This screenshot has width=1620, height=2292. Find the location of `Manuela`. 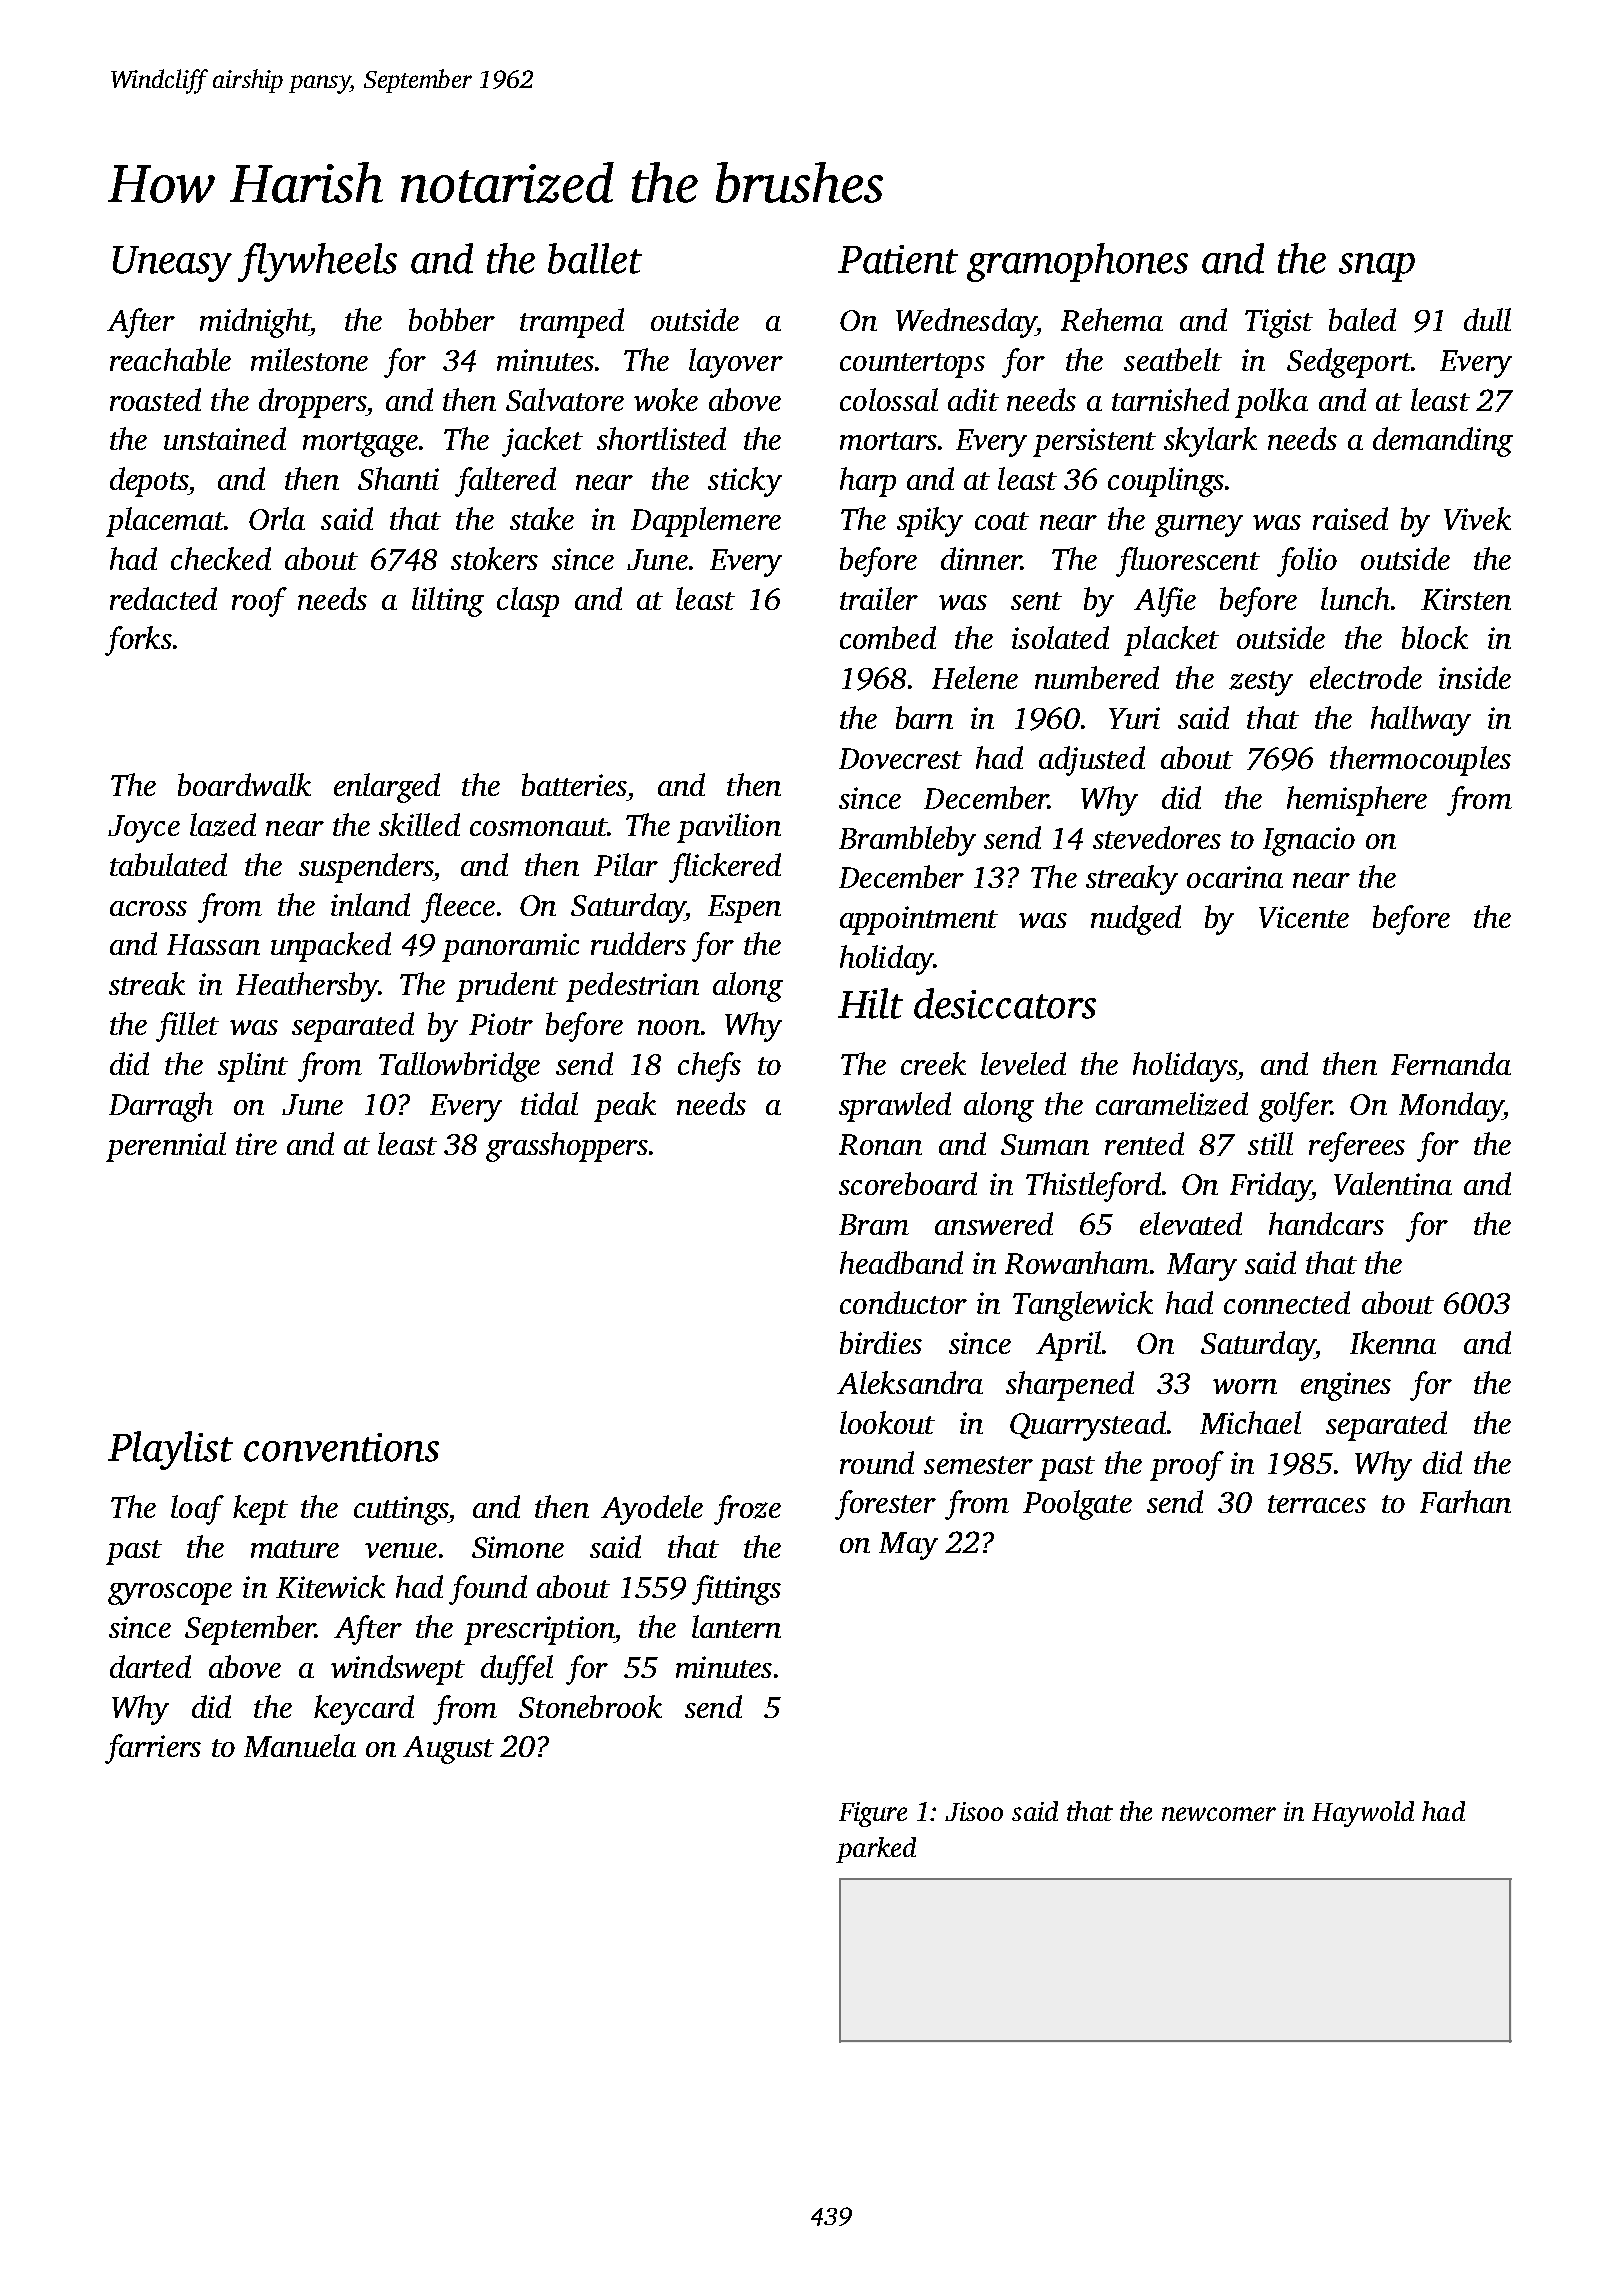

Manuela is located at coordinates (300, 1745).
